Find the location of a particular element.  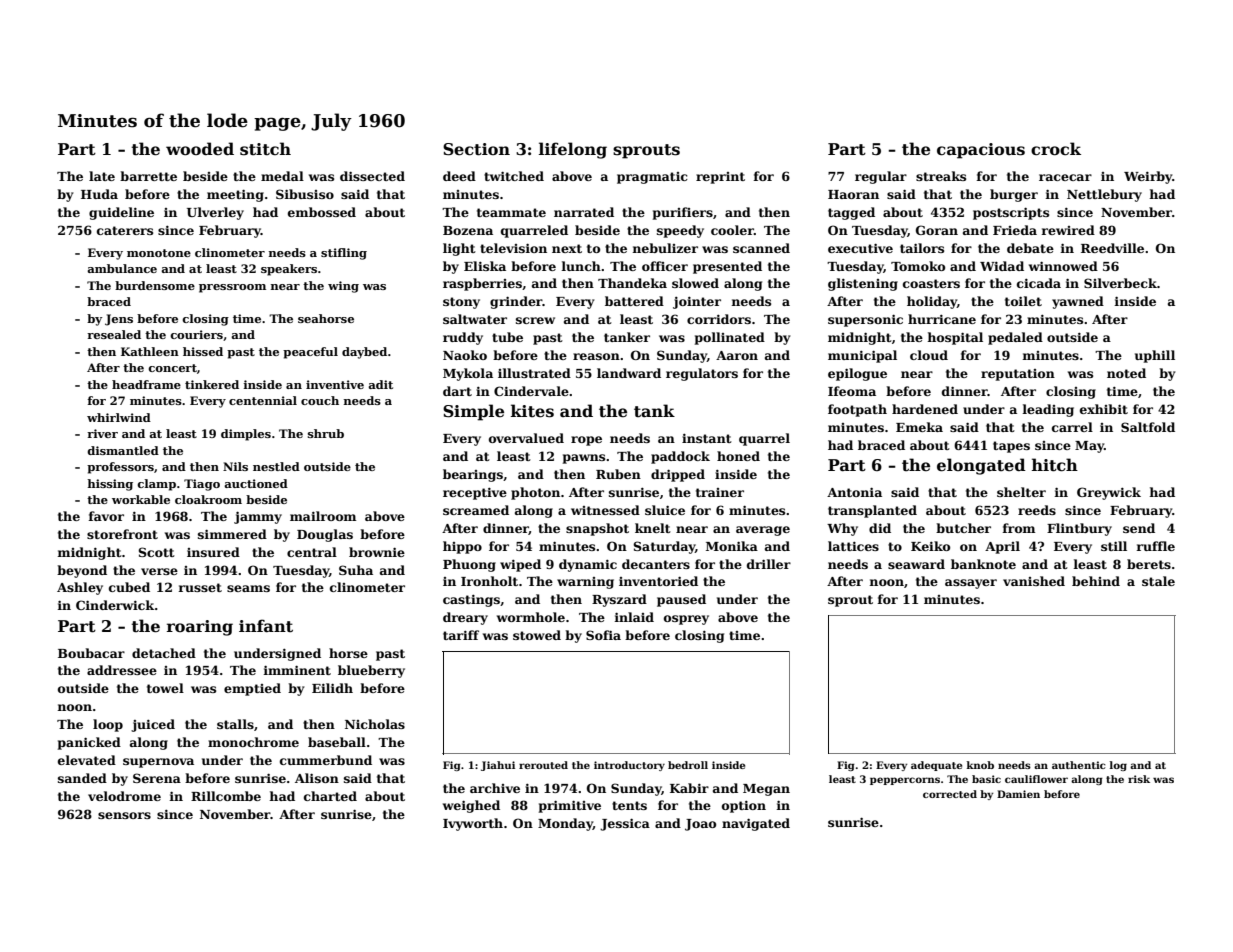

deed is located at coordinates (459, 176).
